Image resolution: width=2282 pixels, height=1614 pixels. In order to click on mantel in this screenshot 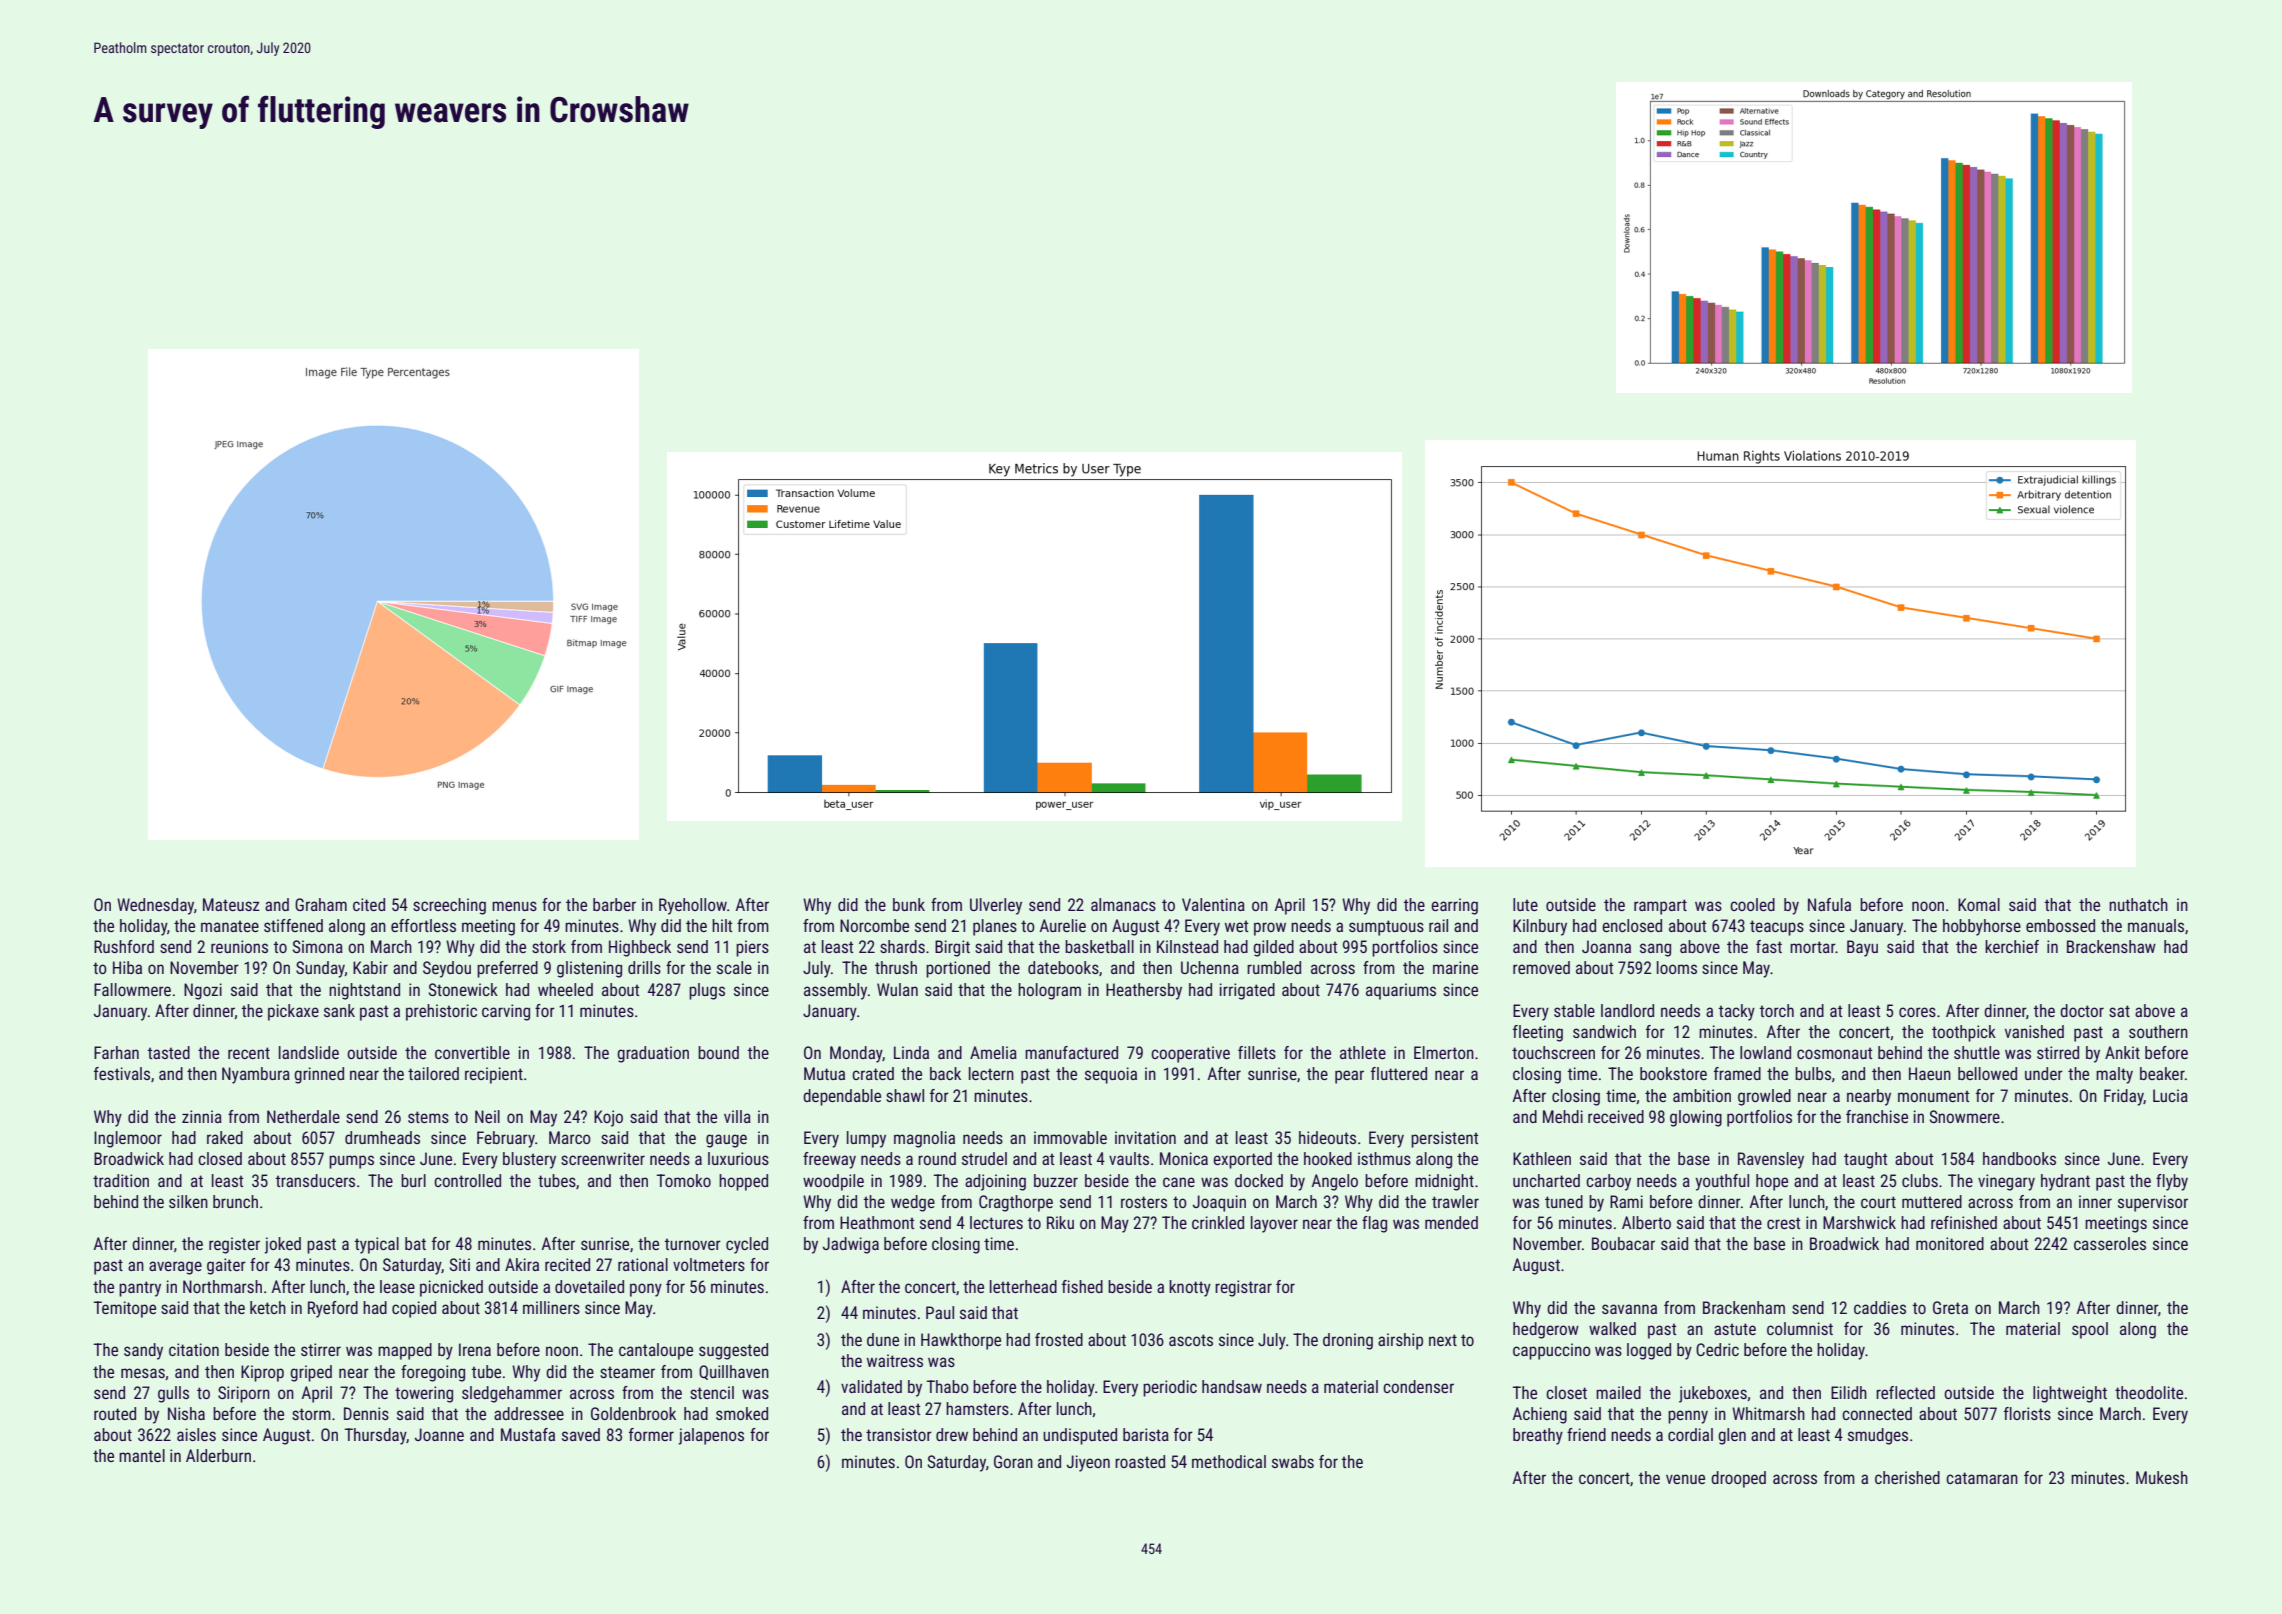, I will do `click(142, 1455)`.
